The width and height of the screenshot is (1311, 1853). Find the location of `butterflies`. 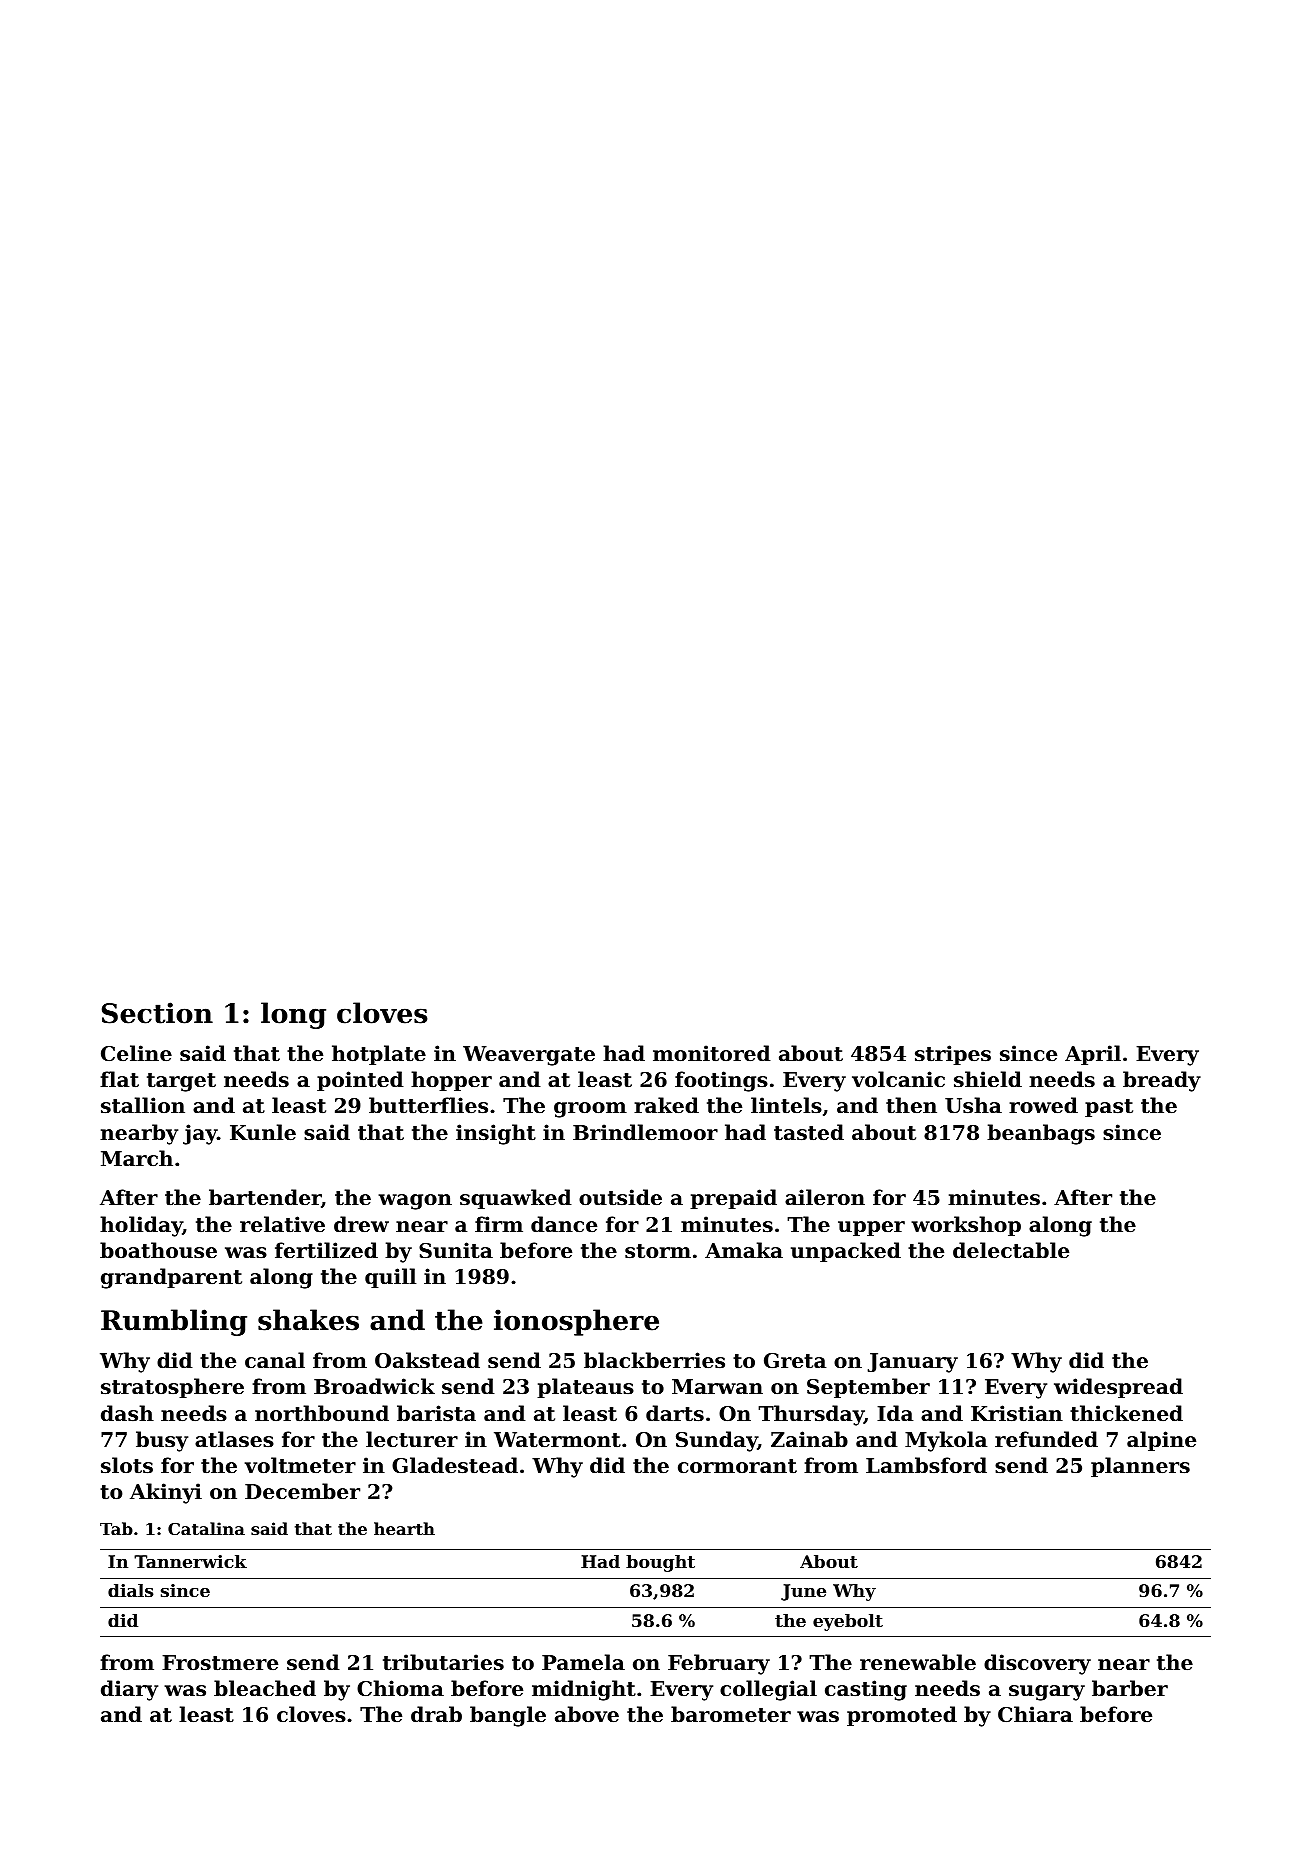

butterflies is located at coordinates (428, 1105).
